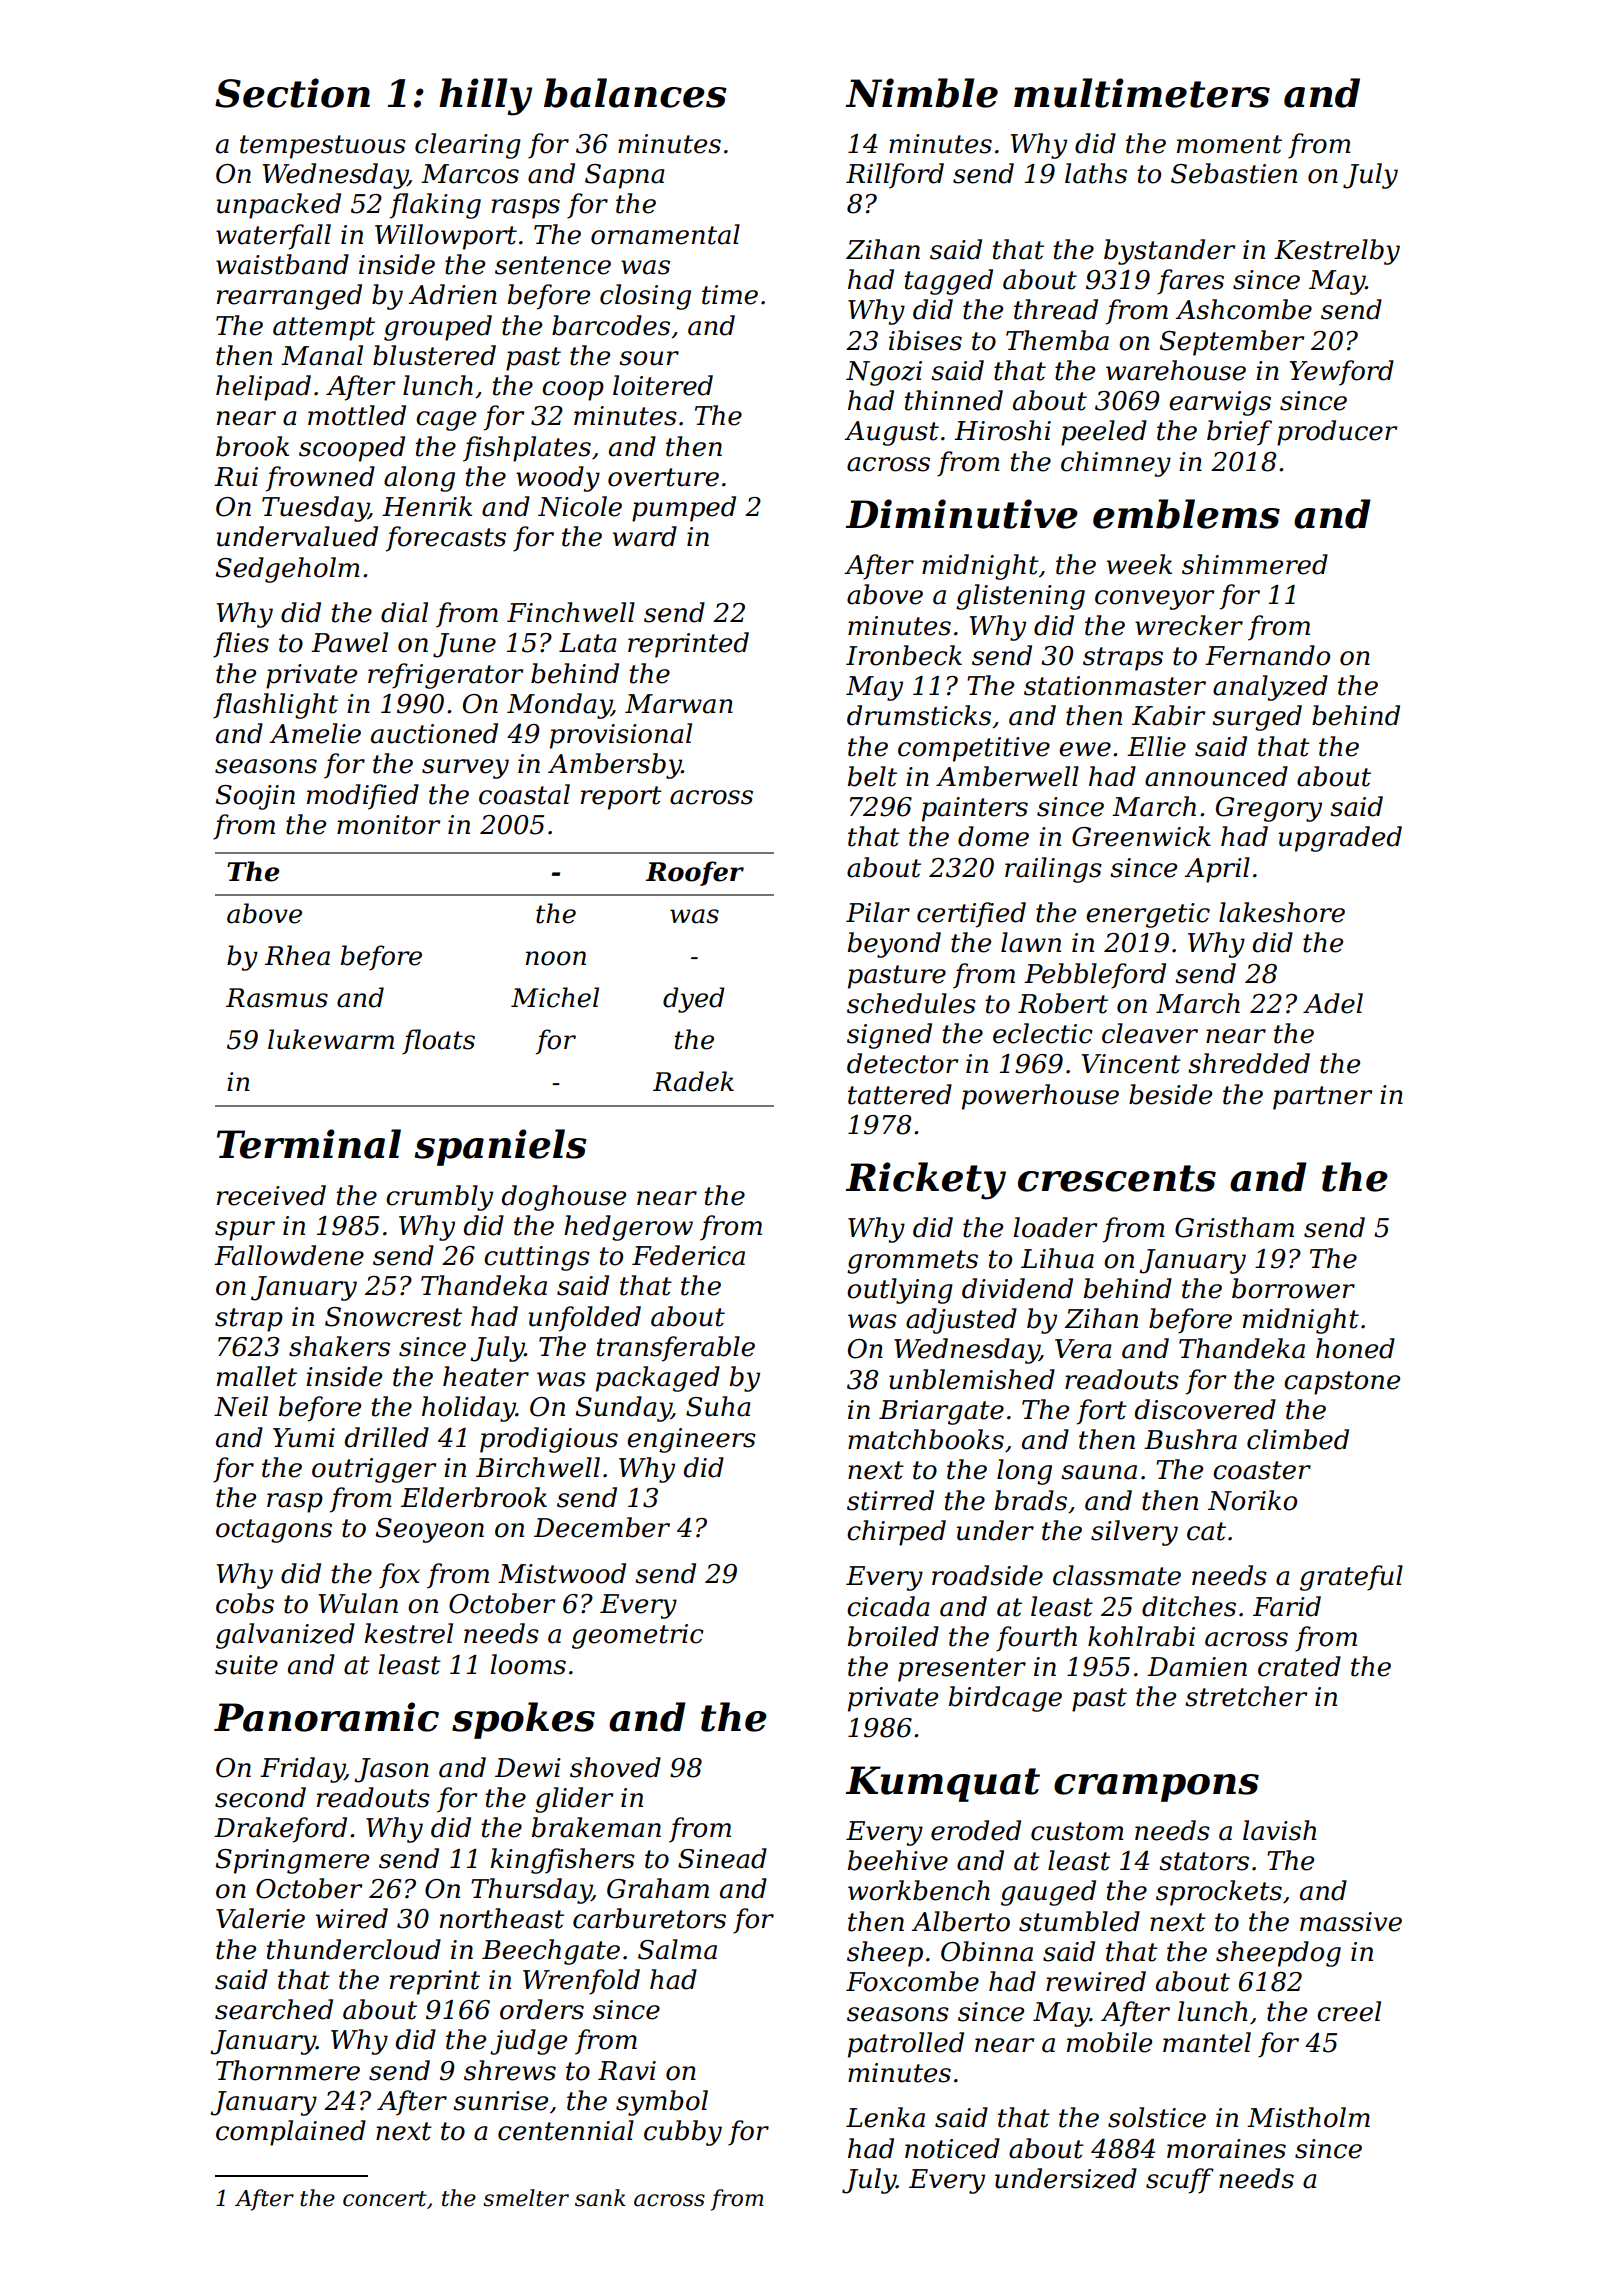  I want to click on hilly, so click(485, 97).
